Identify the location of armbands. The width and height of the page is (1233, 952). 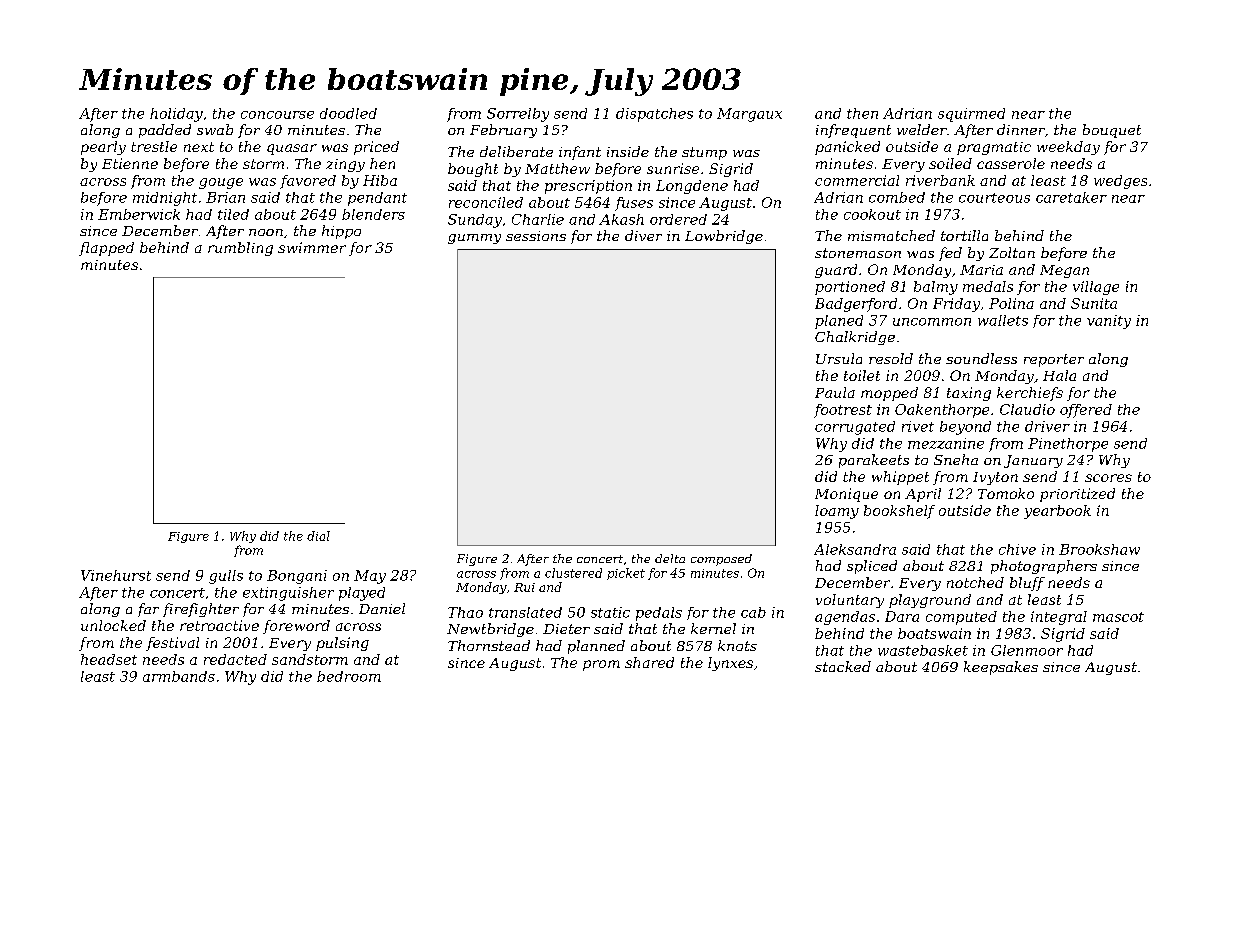
(179, 676).
